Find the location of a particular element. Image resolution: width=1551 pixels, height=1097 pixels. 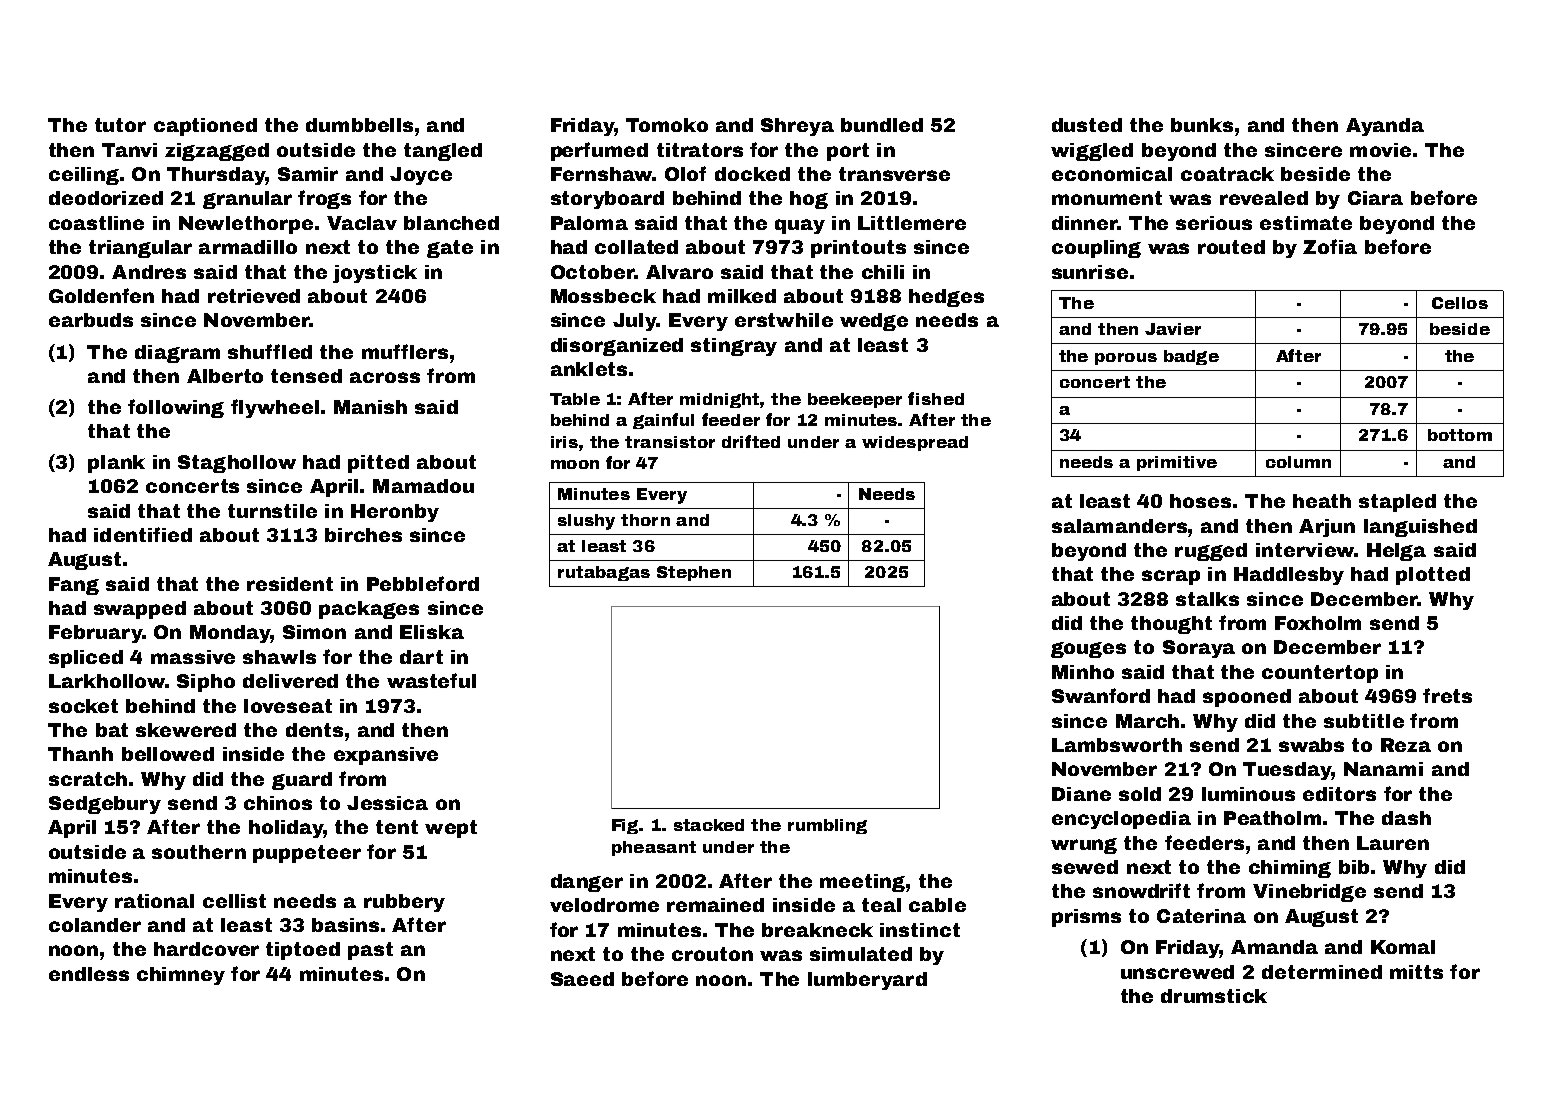

unscrewed is located at coordinates (1177, 972).
